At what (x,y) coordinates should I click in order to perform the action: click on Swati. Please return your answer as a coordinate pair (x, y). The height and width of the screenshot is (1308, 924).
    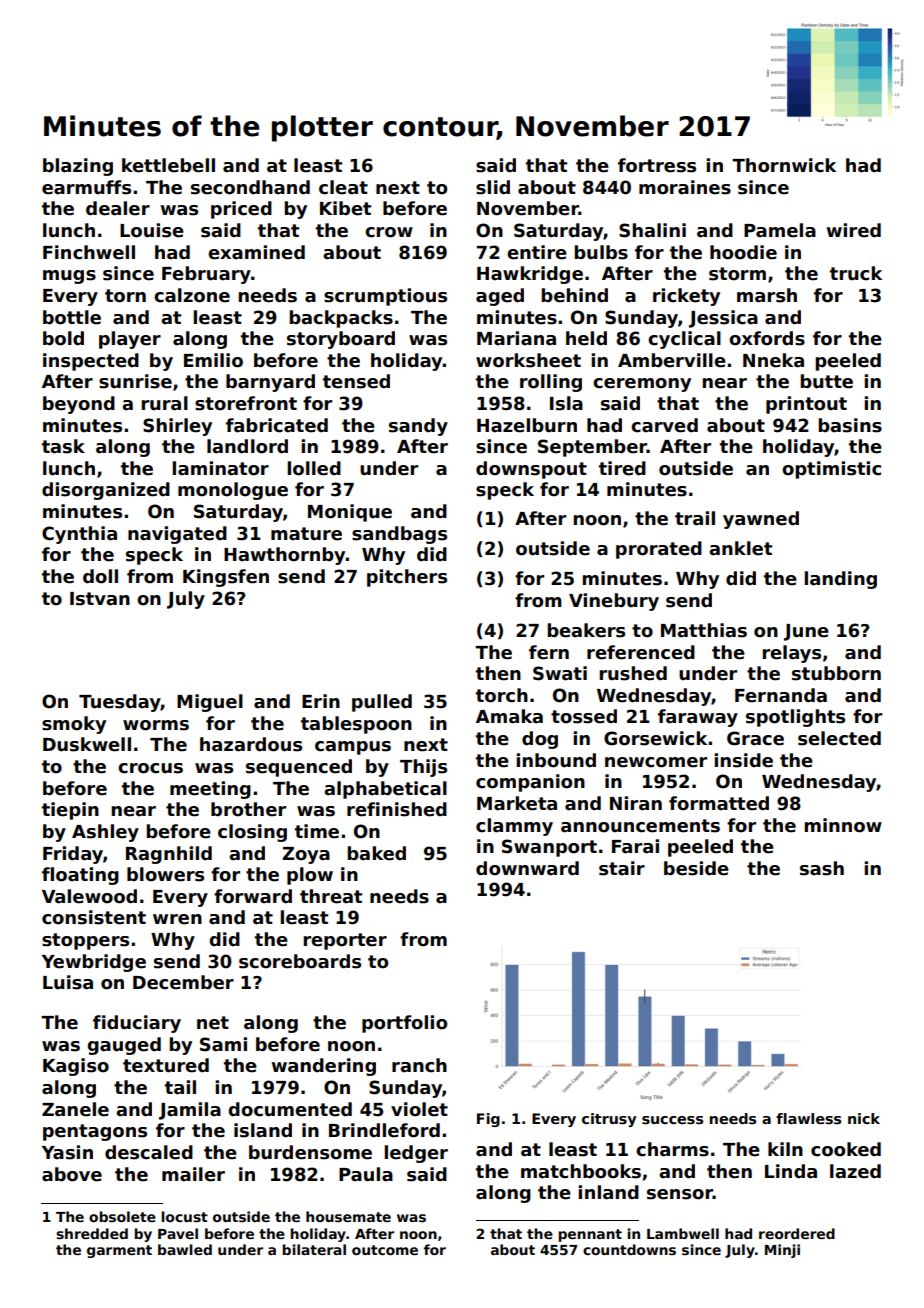
    Looking at the image, I should click on (560, 673).
